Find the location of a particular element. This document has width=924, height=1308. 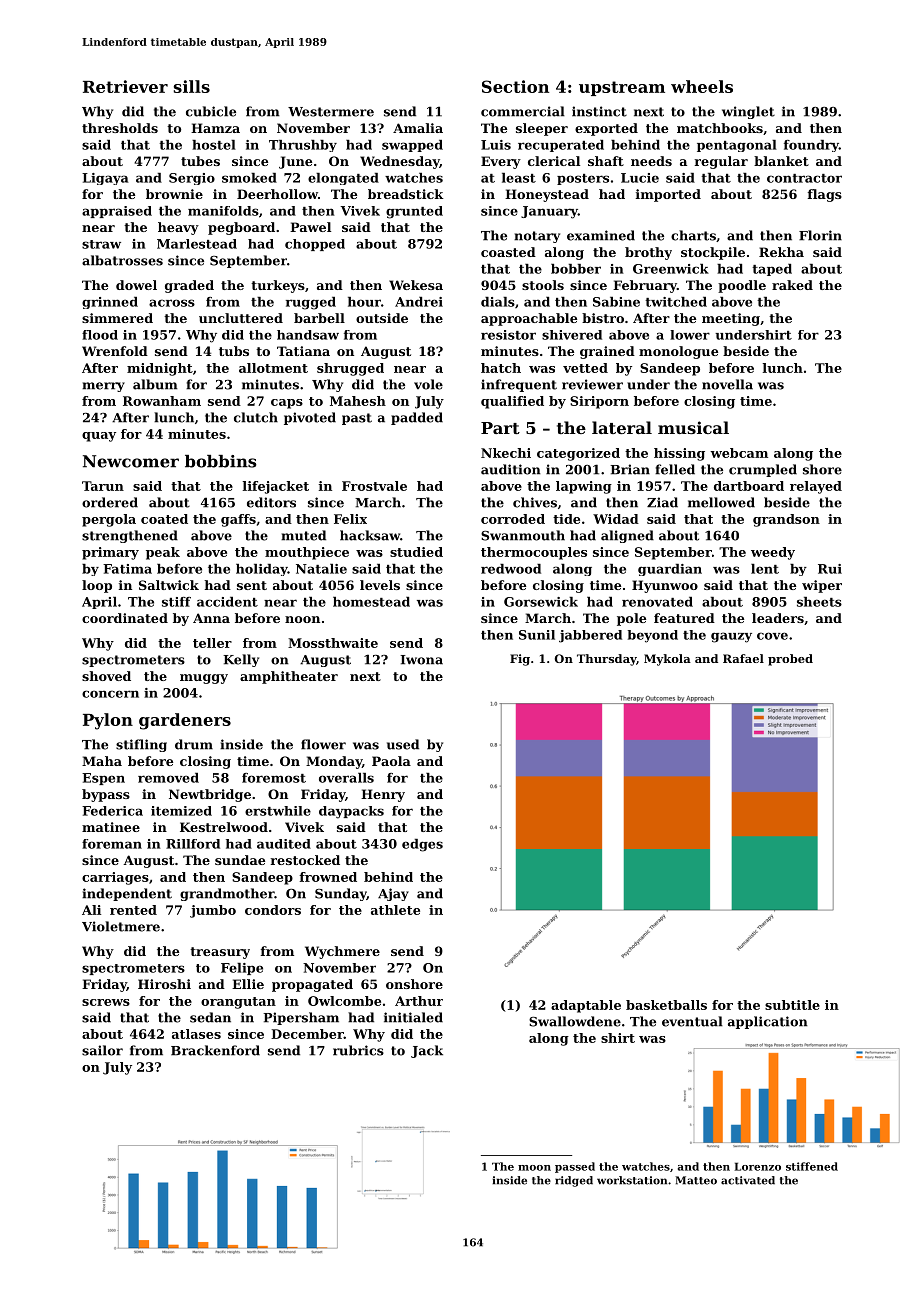

Brackenford is located at coordinates (215, 1050).
